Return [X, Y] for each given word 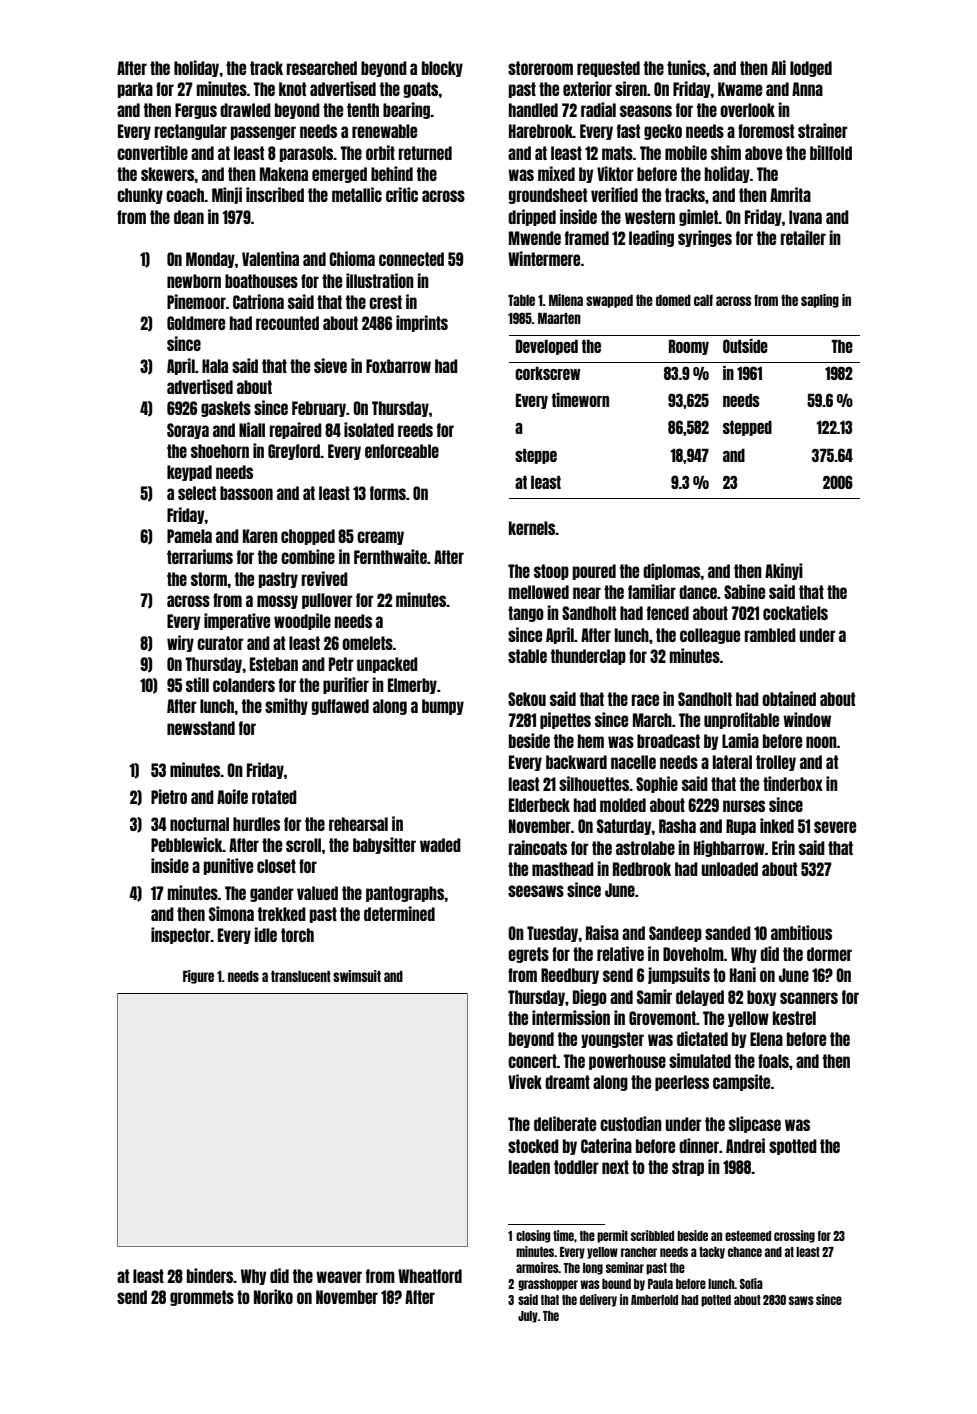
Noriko [273, 1296]
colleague [710, 636]
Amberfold [654, 1300]
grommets [202, 1298]
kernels [532, 528]
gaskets [226, 409]
